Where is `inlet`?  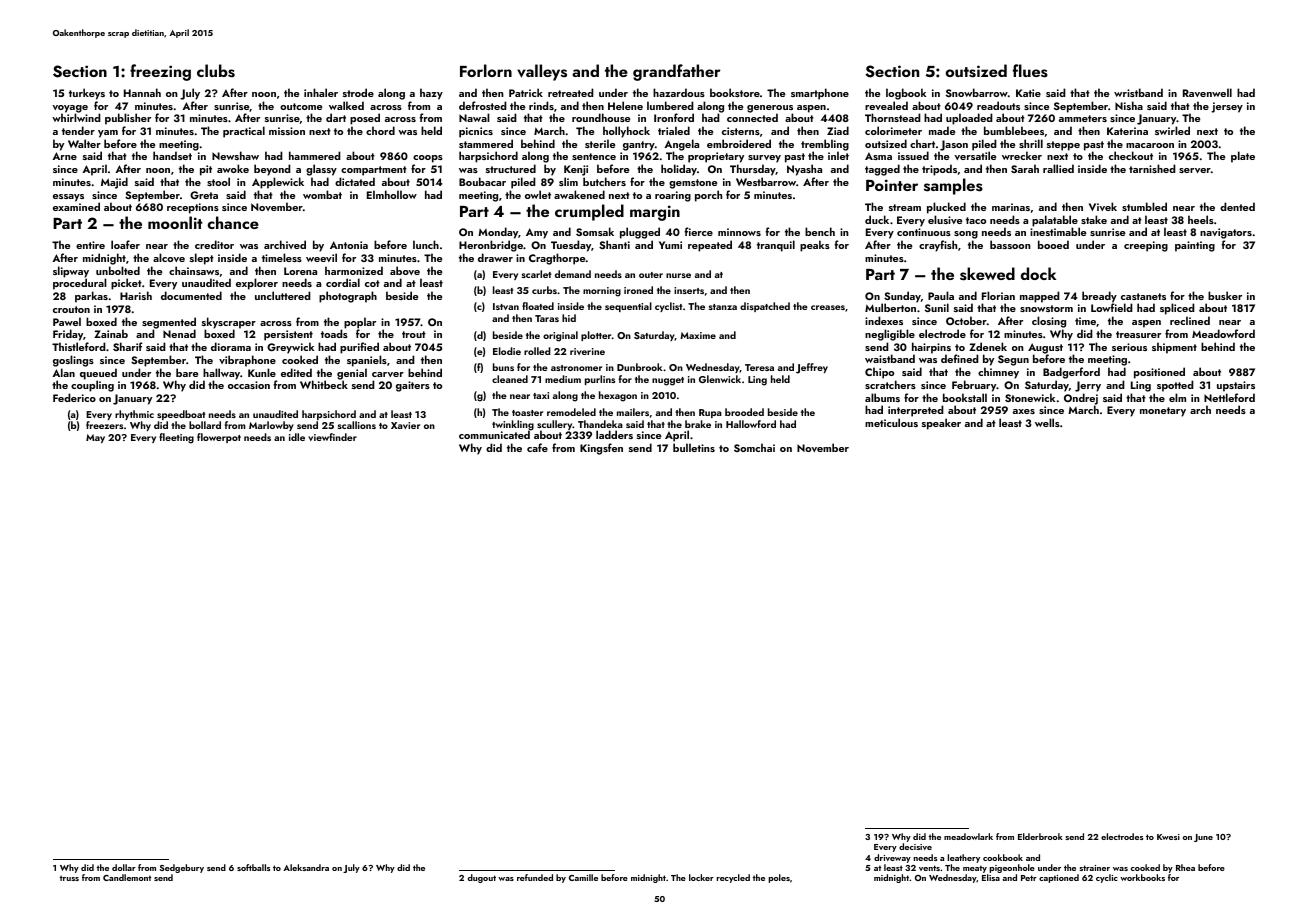
inlet is located at coordinates (838, 156).
